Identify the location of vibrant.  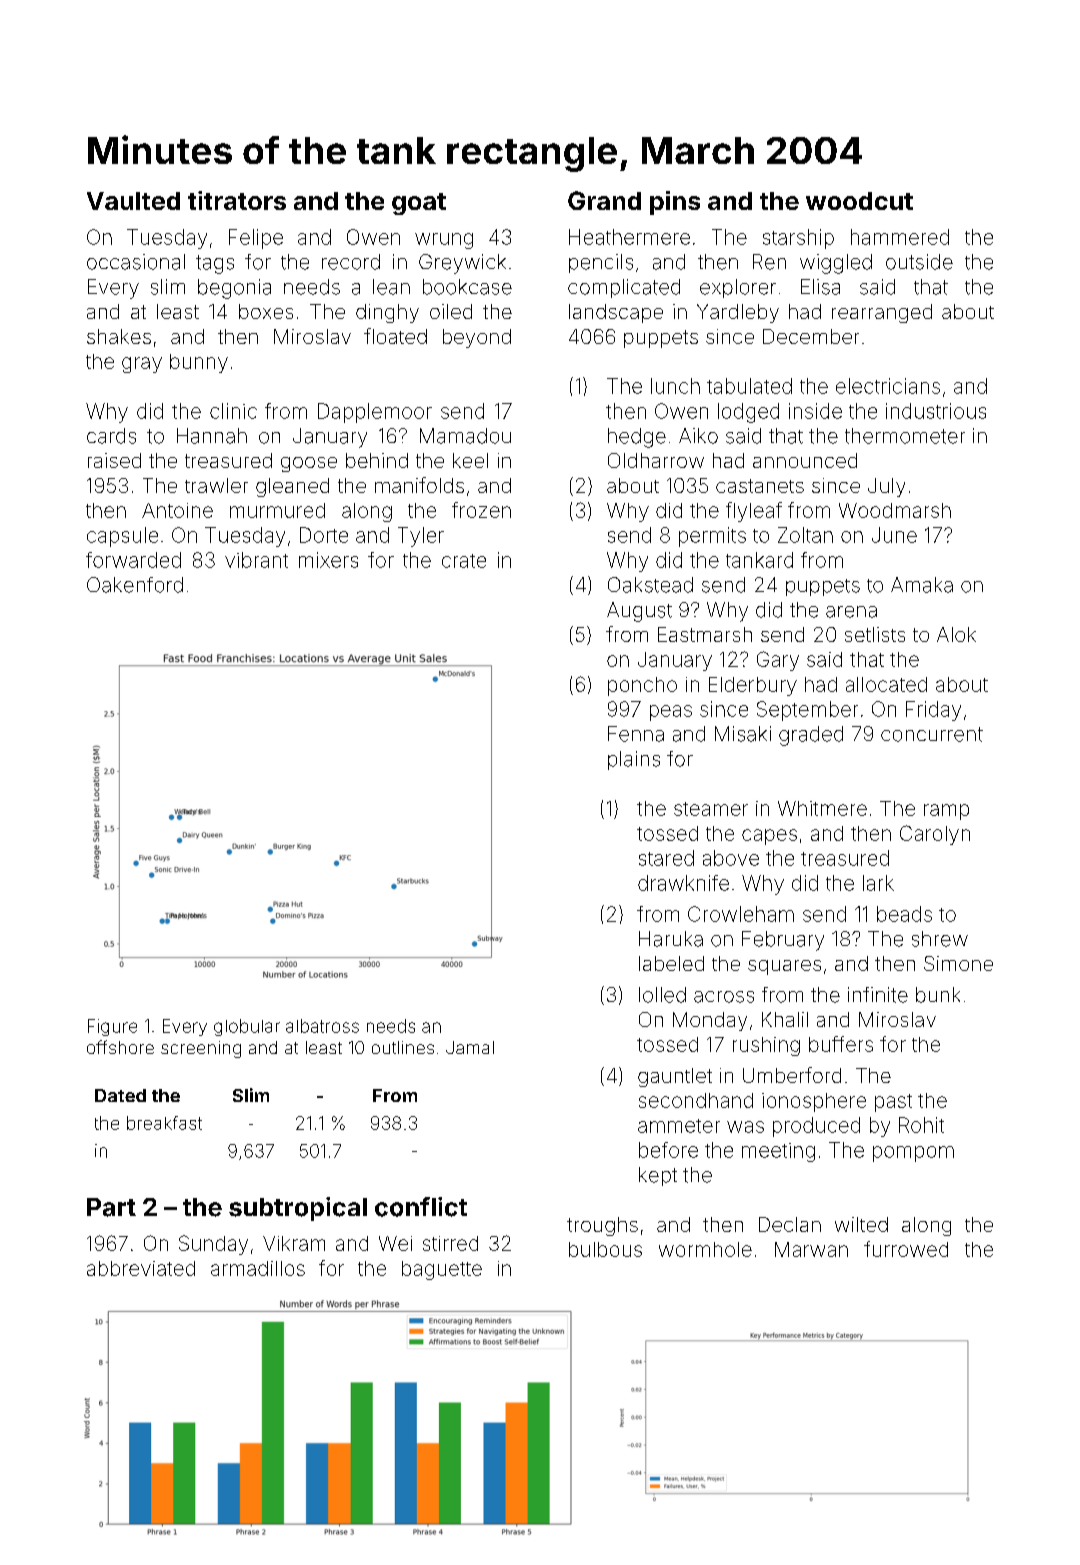
(256, 560).
